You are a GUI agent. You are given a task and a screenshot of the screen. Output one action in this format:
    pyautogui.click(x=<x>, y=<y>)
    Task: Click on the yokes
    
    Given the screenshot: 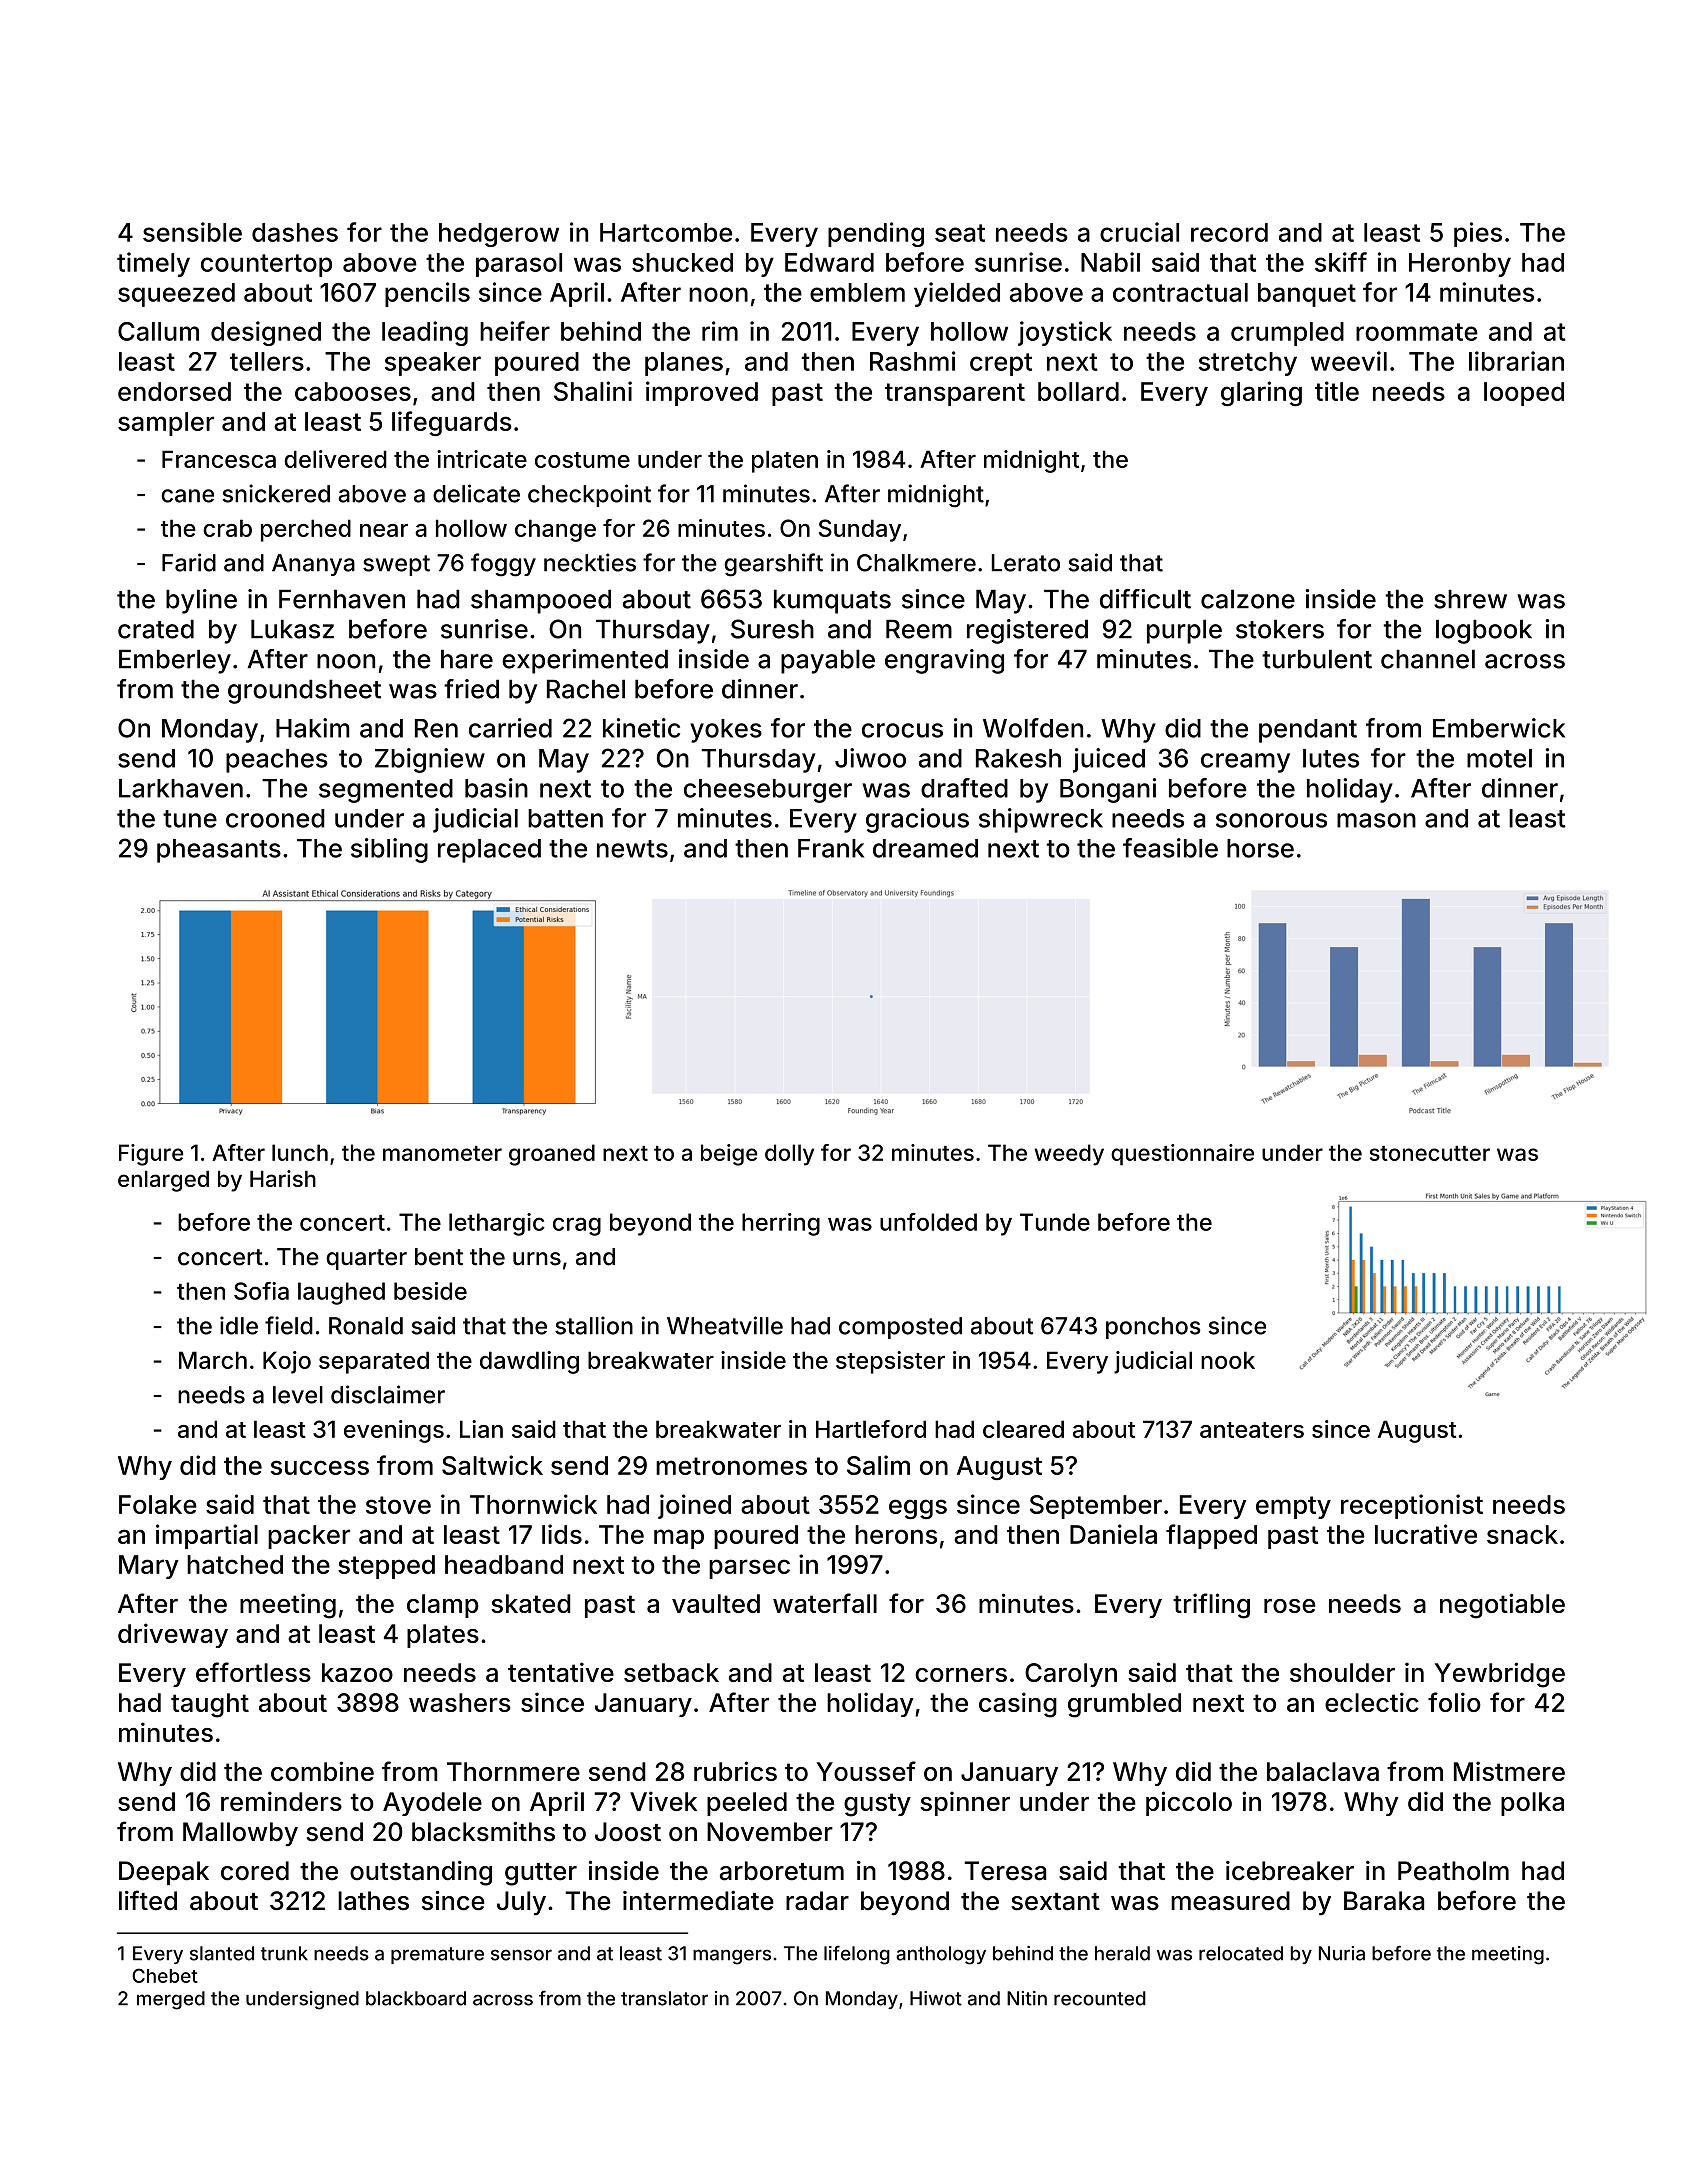 What is the action you would take?
    pyautogui.click(x=726, y=731)
